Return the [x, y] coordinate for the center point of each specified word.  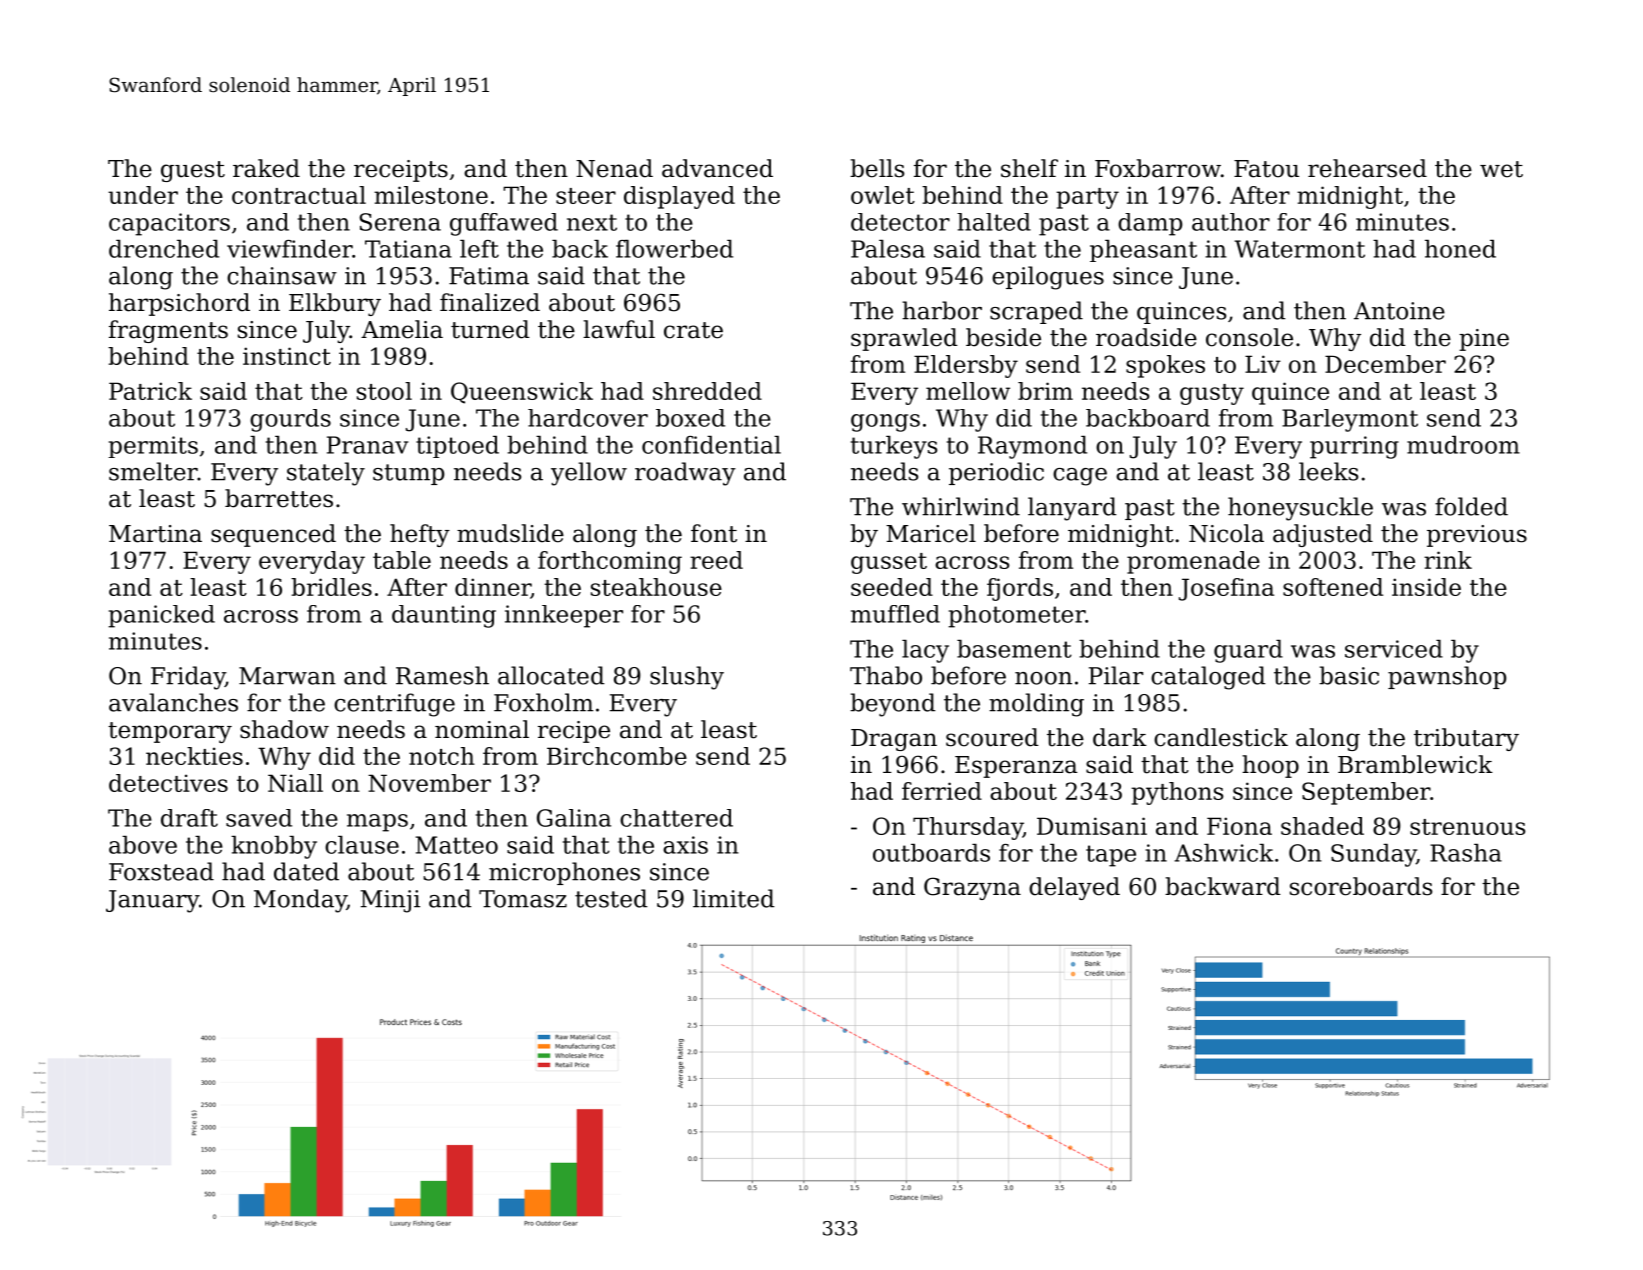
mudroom [1463, 445]
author [1231, 222]
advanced [717, 168]
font [714, 533]
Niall [295, 783]
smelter [153, 471]
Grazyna [972, 888]
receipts [401, 171]
